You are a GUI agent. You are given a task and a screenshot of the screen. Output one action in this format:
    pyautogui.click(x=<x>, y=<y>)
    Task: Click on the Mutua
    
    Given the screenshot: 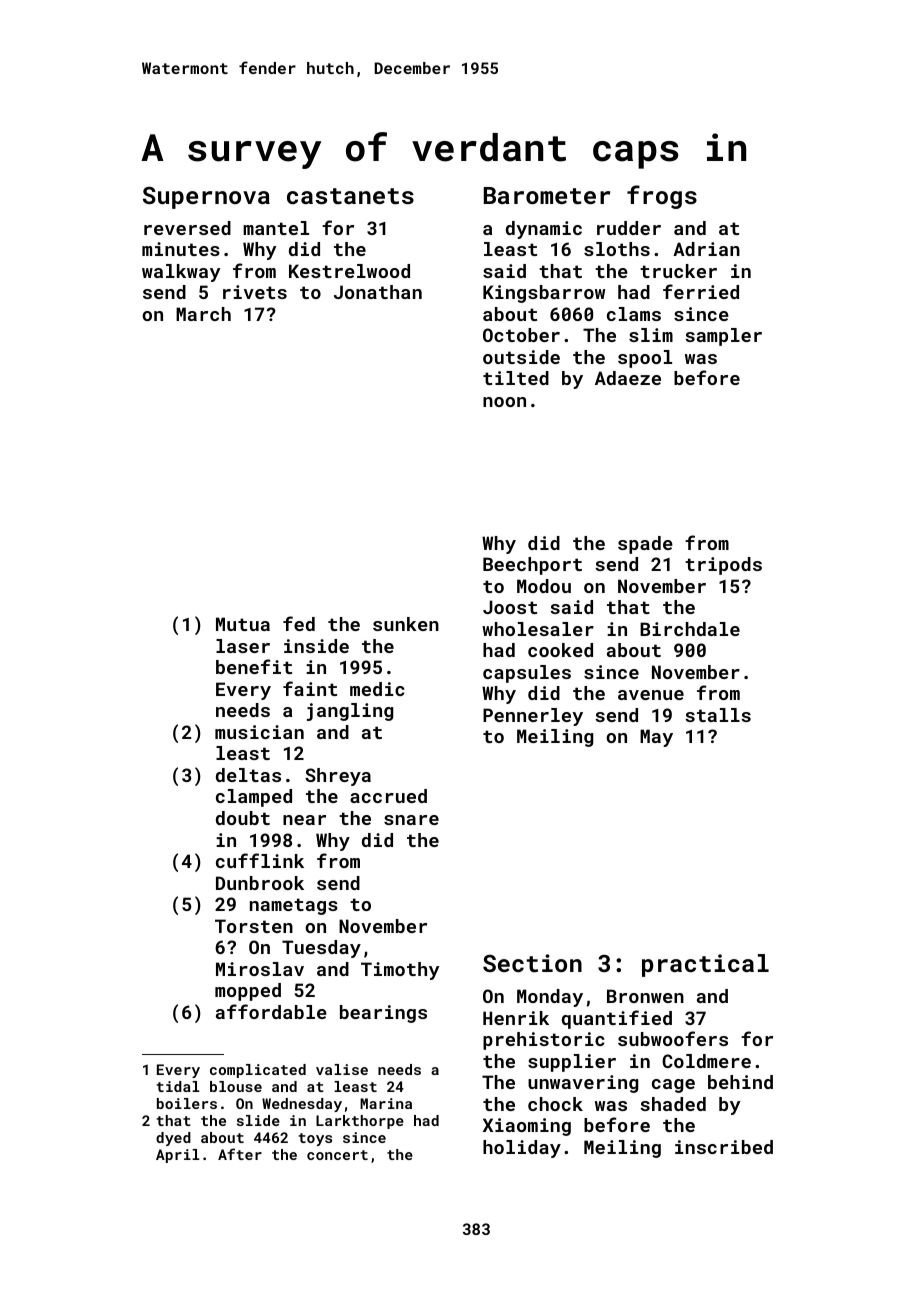 What is the action you would take?
    pyautogui.click(x=243, y=624)
